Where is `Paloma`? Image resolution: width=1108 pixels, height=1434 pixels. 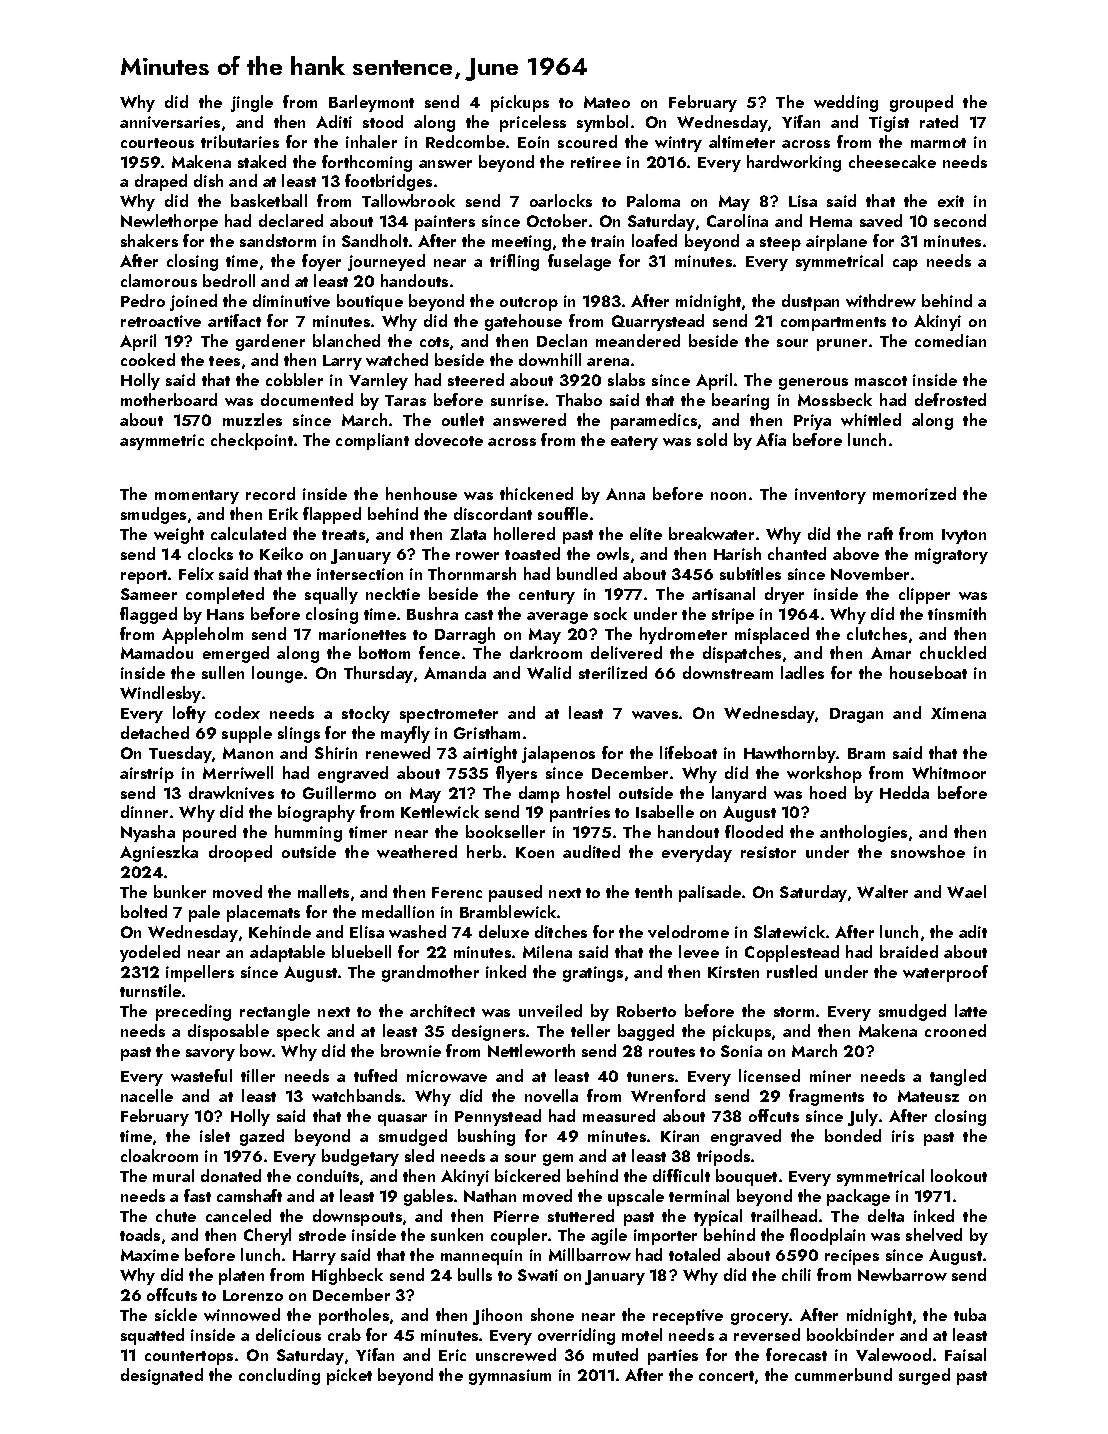 Paloma is located at coordinates (653, 200).
